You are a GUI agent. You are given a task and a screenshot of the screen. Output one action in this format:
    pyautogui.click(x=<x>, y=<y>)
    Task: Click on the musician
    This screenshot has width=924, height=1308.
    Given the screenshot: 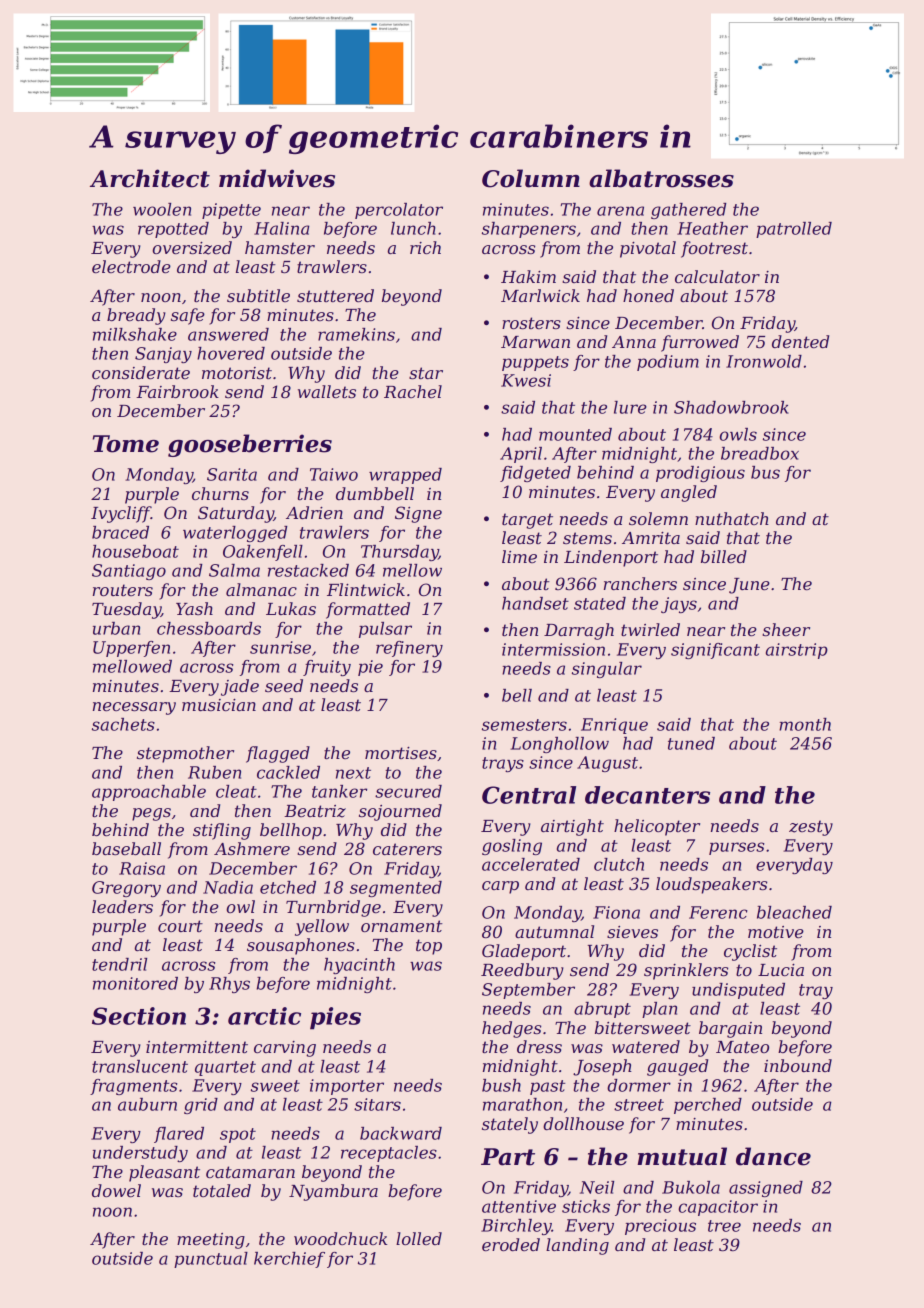 What is the action you would take?
    pyautogui.click(x=219, y=705)
